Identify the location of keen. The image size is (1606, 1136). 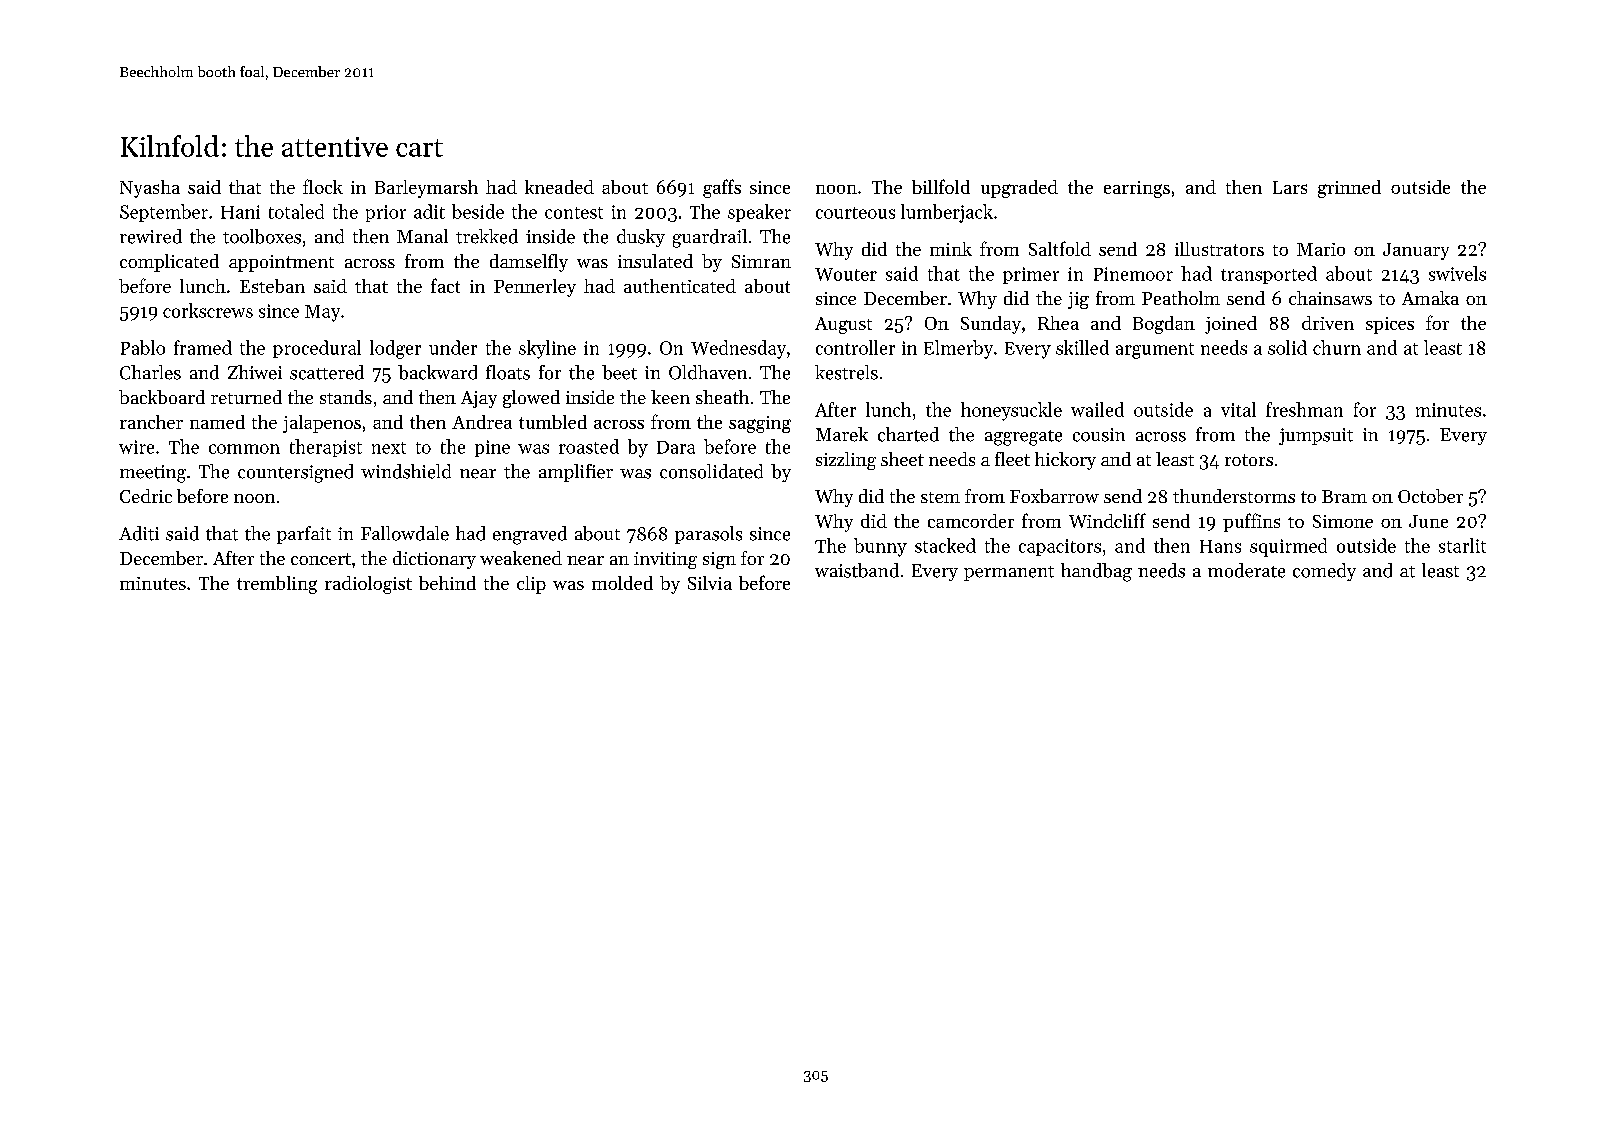
(670, 397).
